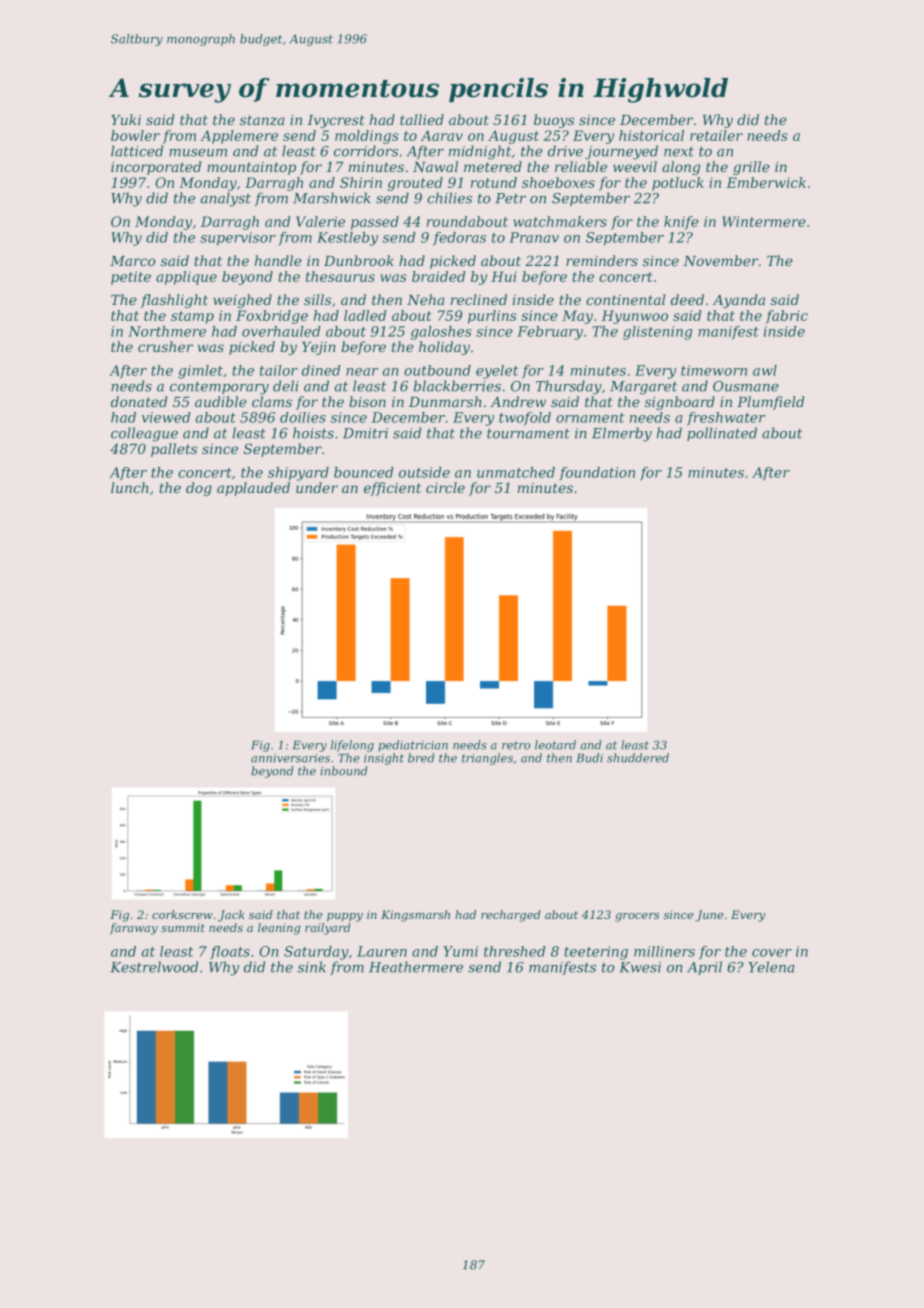  Describe the element at coordinates (487, 759) in the page. I see `triangles` at that location.
